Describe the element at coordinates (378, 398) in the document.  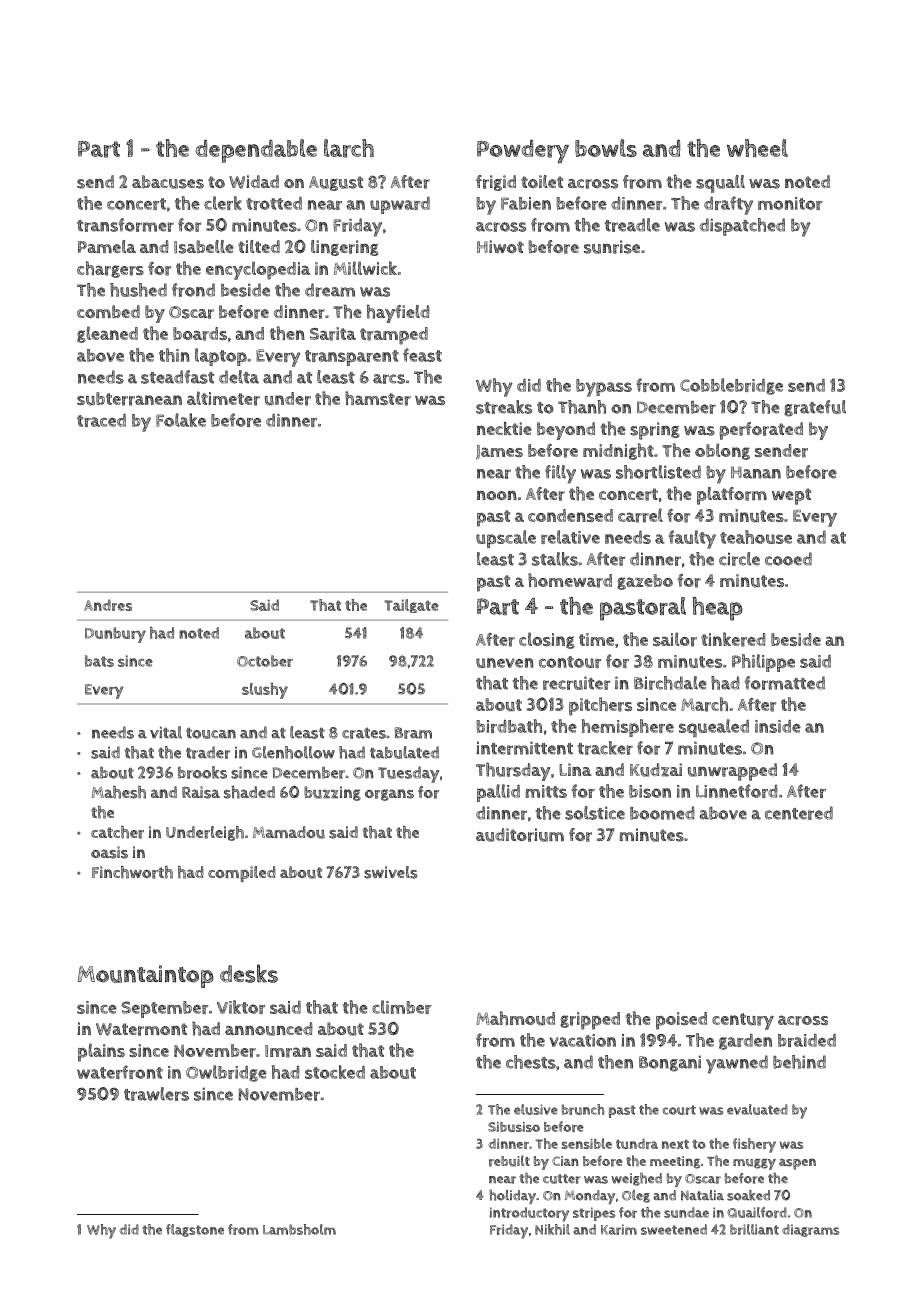
I see `hamster` at that location.
